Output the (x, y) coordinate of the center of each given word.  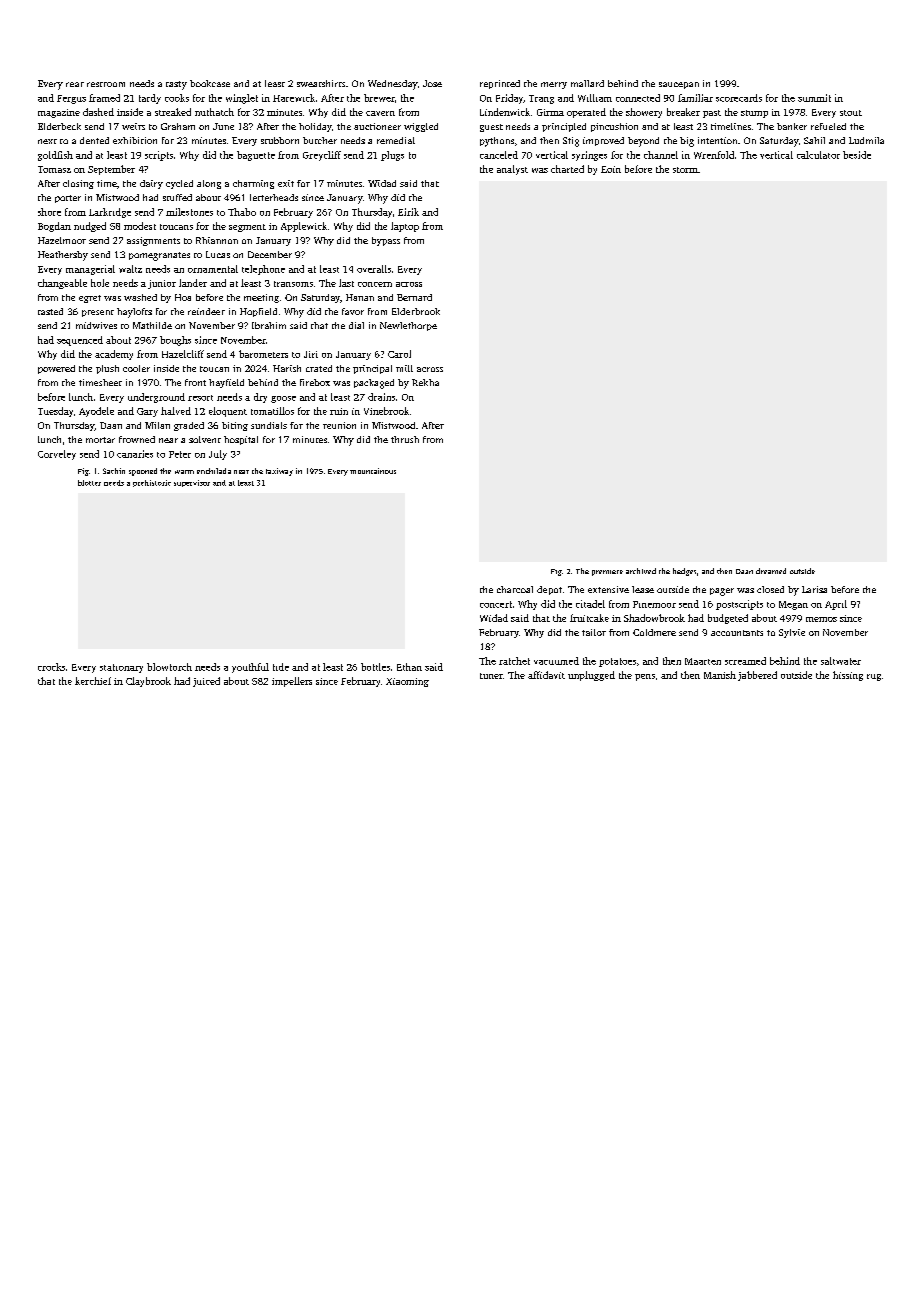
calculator (818, 155)
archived (641, 571)
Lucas (218, 254)
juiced (206, 682)
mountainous (373, 471)
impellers (292, 682)
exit (286, 183)
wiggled (421, 127)
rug (874, 677)
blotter (89, 483)
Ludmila (866, 140)
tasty (176, 85)
